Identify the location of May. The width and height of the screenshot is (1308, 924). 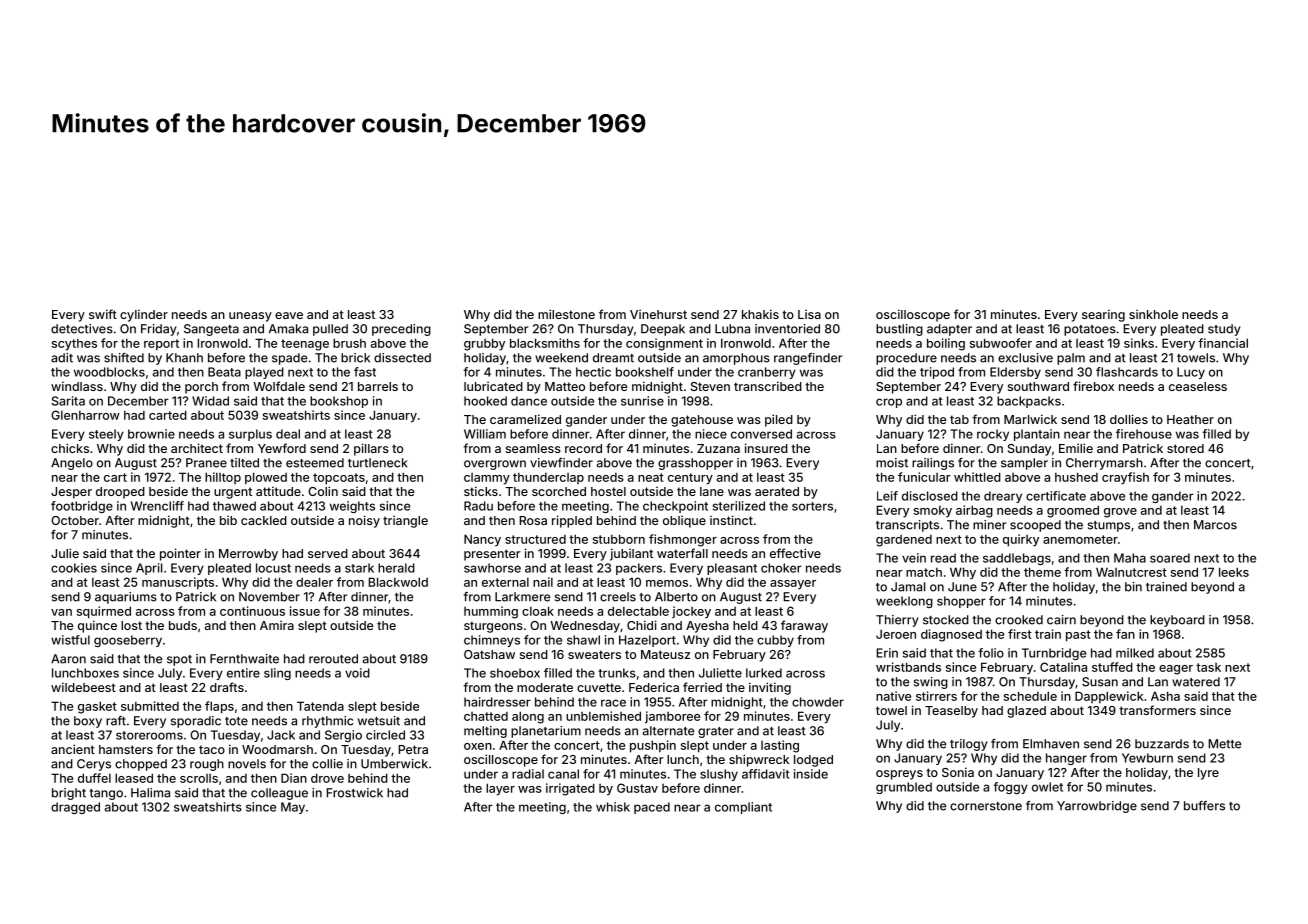
(293, 808).
